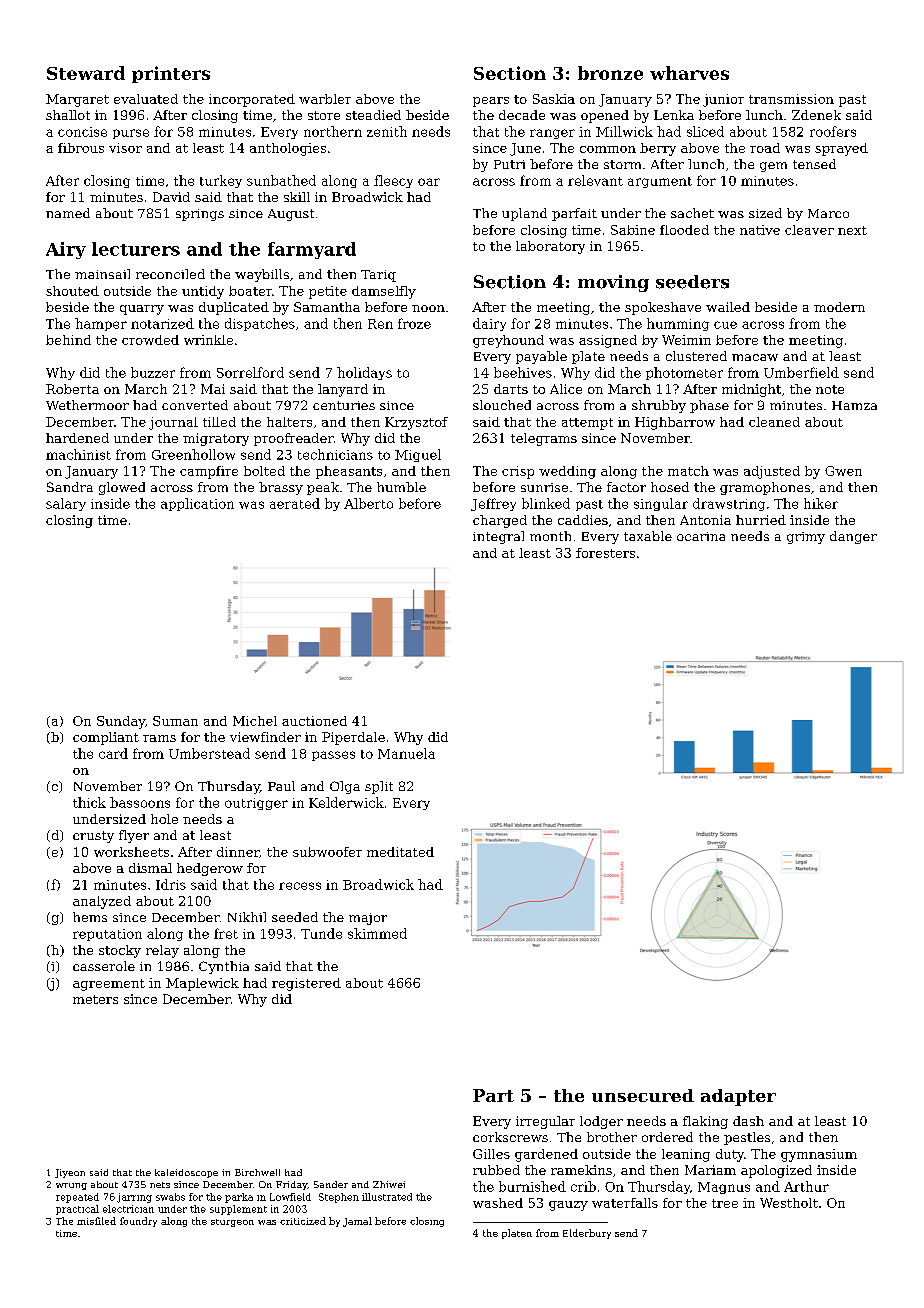  What do you see at coordinates (162, 951) in the page?
I see `relay` at bounding box center [162, 951].
